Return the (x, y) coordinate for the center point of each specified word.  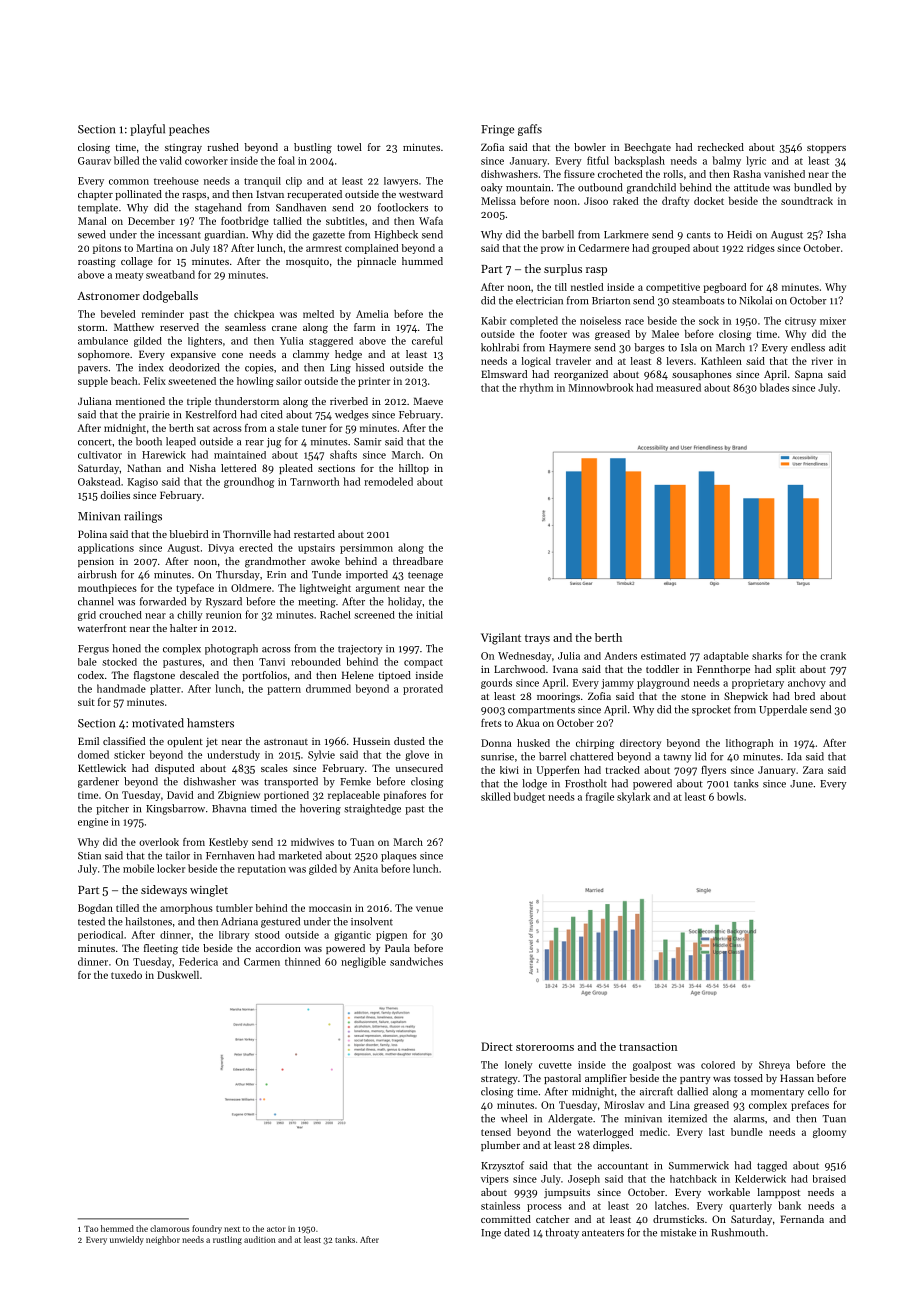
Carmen (262, 962)
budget (529, 797)
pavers (93, 370)
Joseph (584, 1180)
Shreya (774, 1066)
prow (552, 250)
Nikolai (755, 300)
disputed (174, 769)
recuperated (314, 195)
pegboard (725, 288)
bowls (730, 796)
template (98, 208)
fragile (600, 797)
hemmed (117, 1228)
